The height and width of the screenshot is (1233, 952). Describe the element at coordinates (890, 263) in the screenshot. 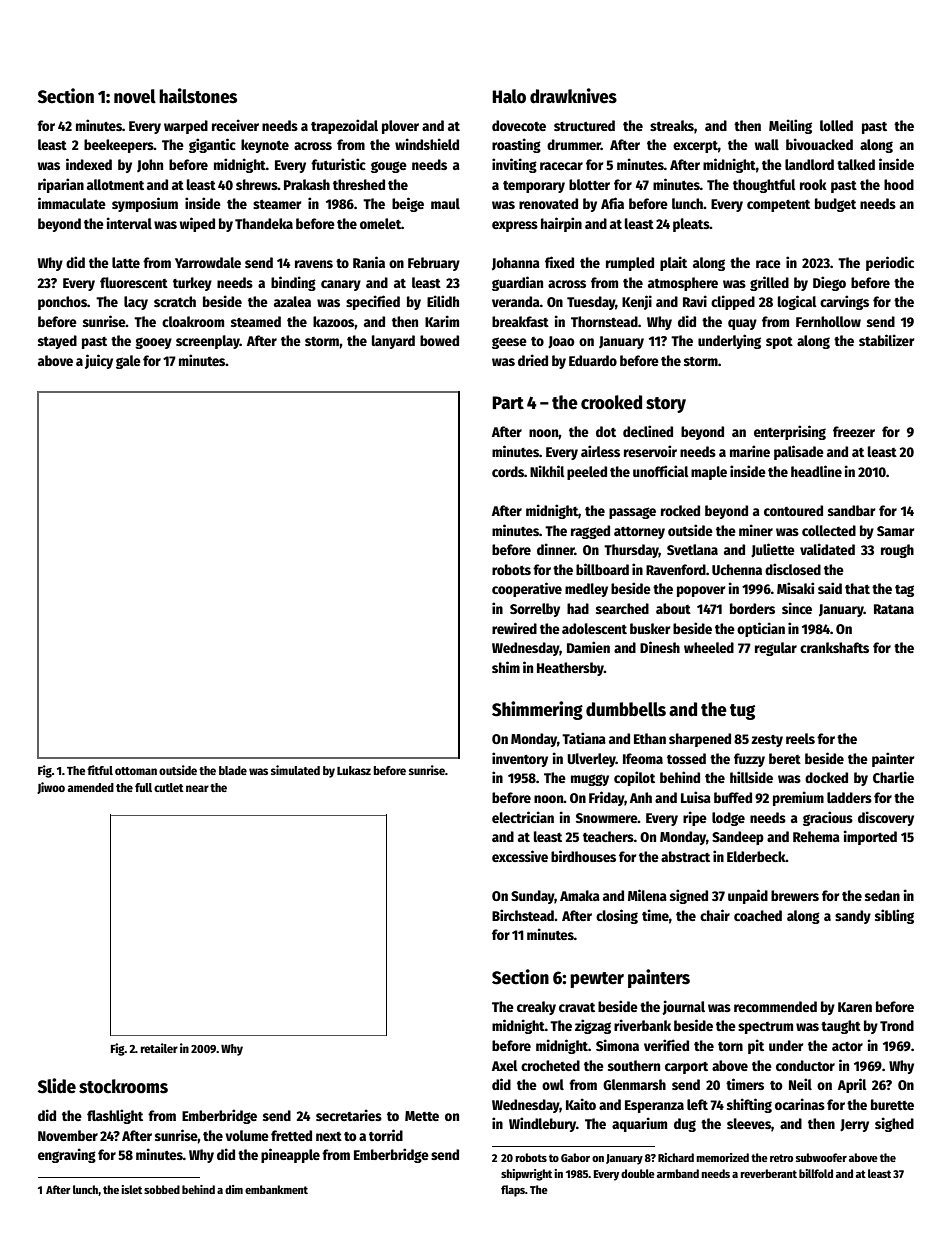

I see `periodic` at that location.
